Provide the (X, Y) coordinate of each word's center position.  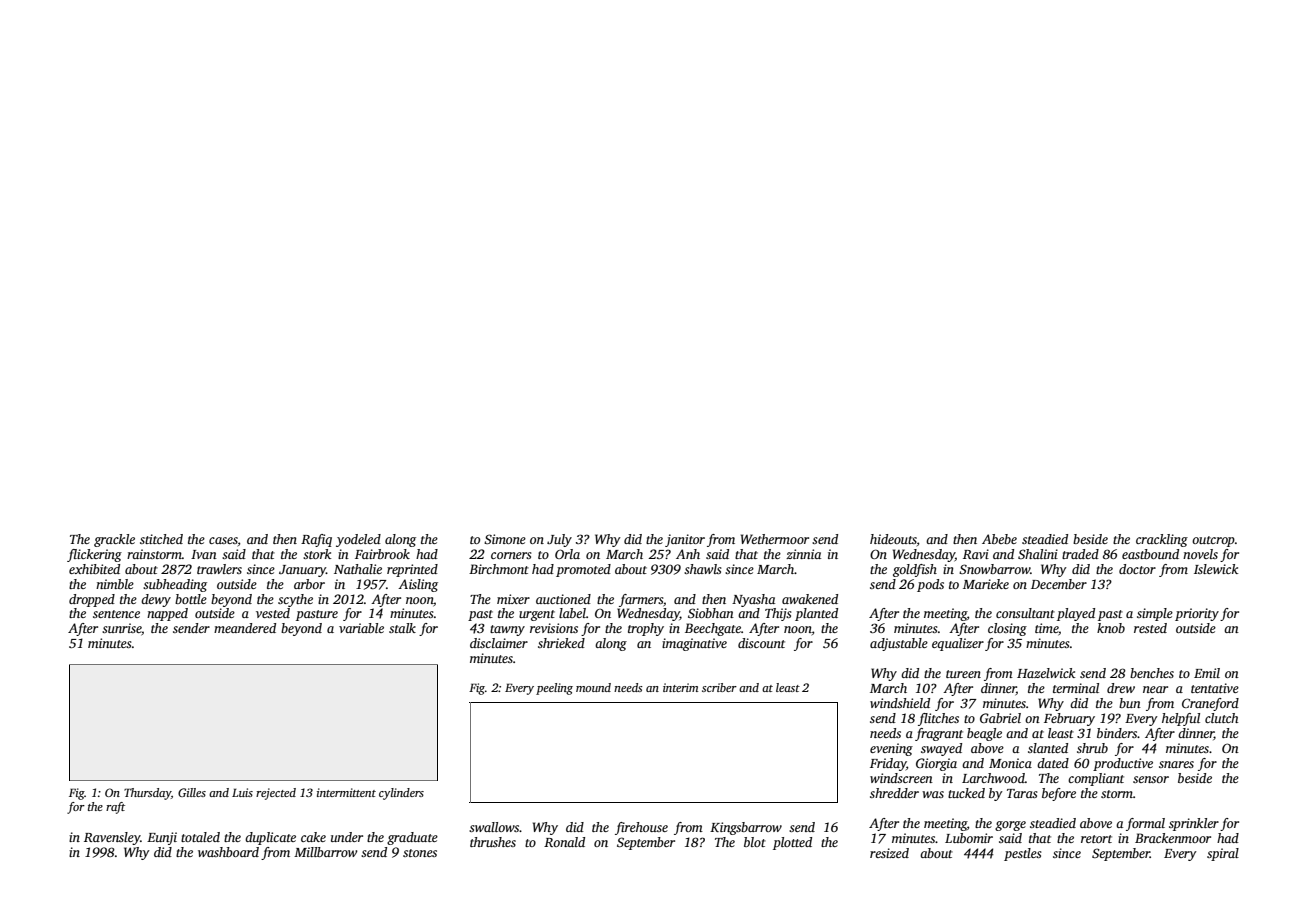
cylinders (401, 794)
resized (889, 853)
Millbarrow (326, 852)
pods (930, 585)
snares (1176, 764)
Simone (505, 539)
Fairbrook (382, 554)
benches (1152, 673)
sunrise (121, 628)
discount (761, 643)
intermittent (346, 792)
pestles (1023, 854)
